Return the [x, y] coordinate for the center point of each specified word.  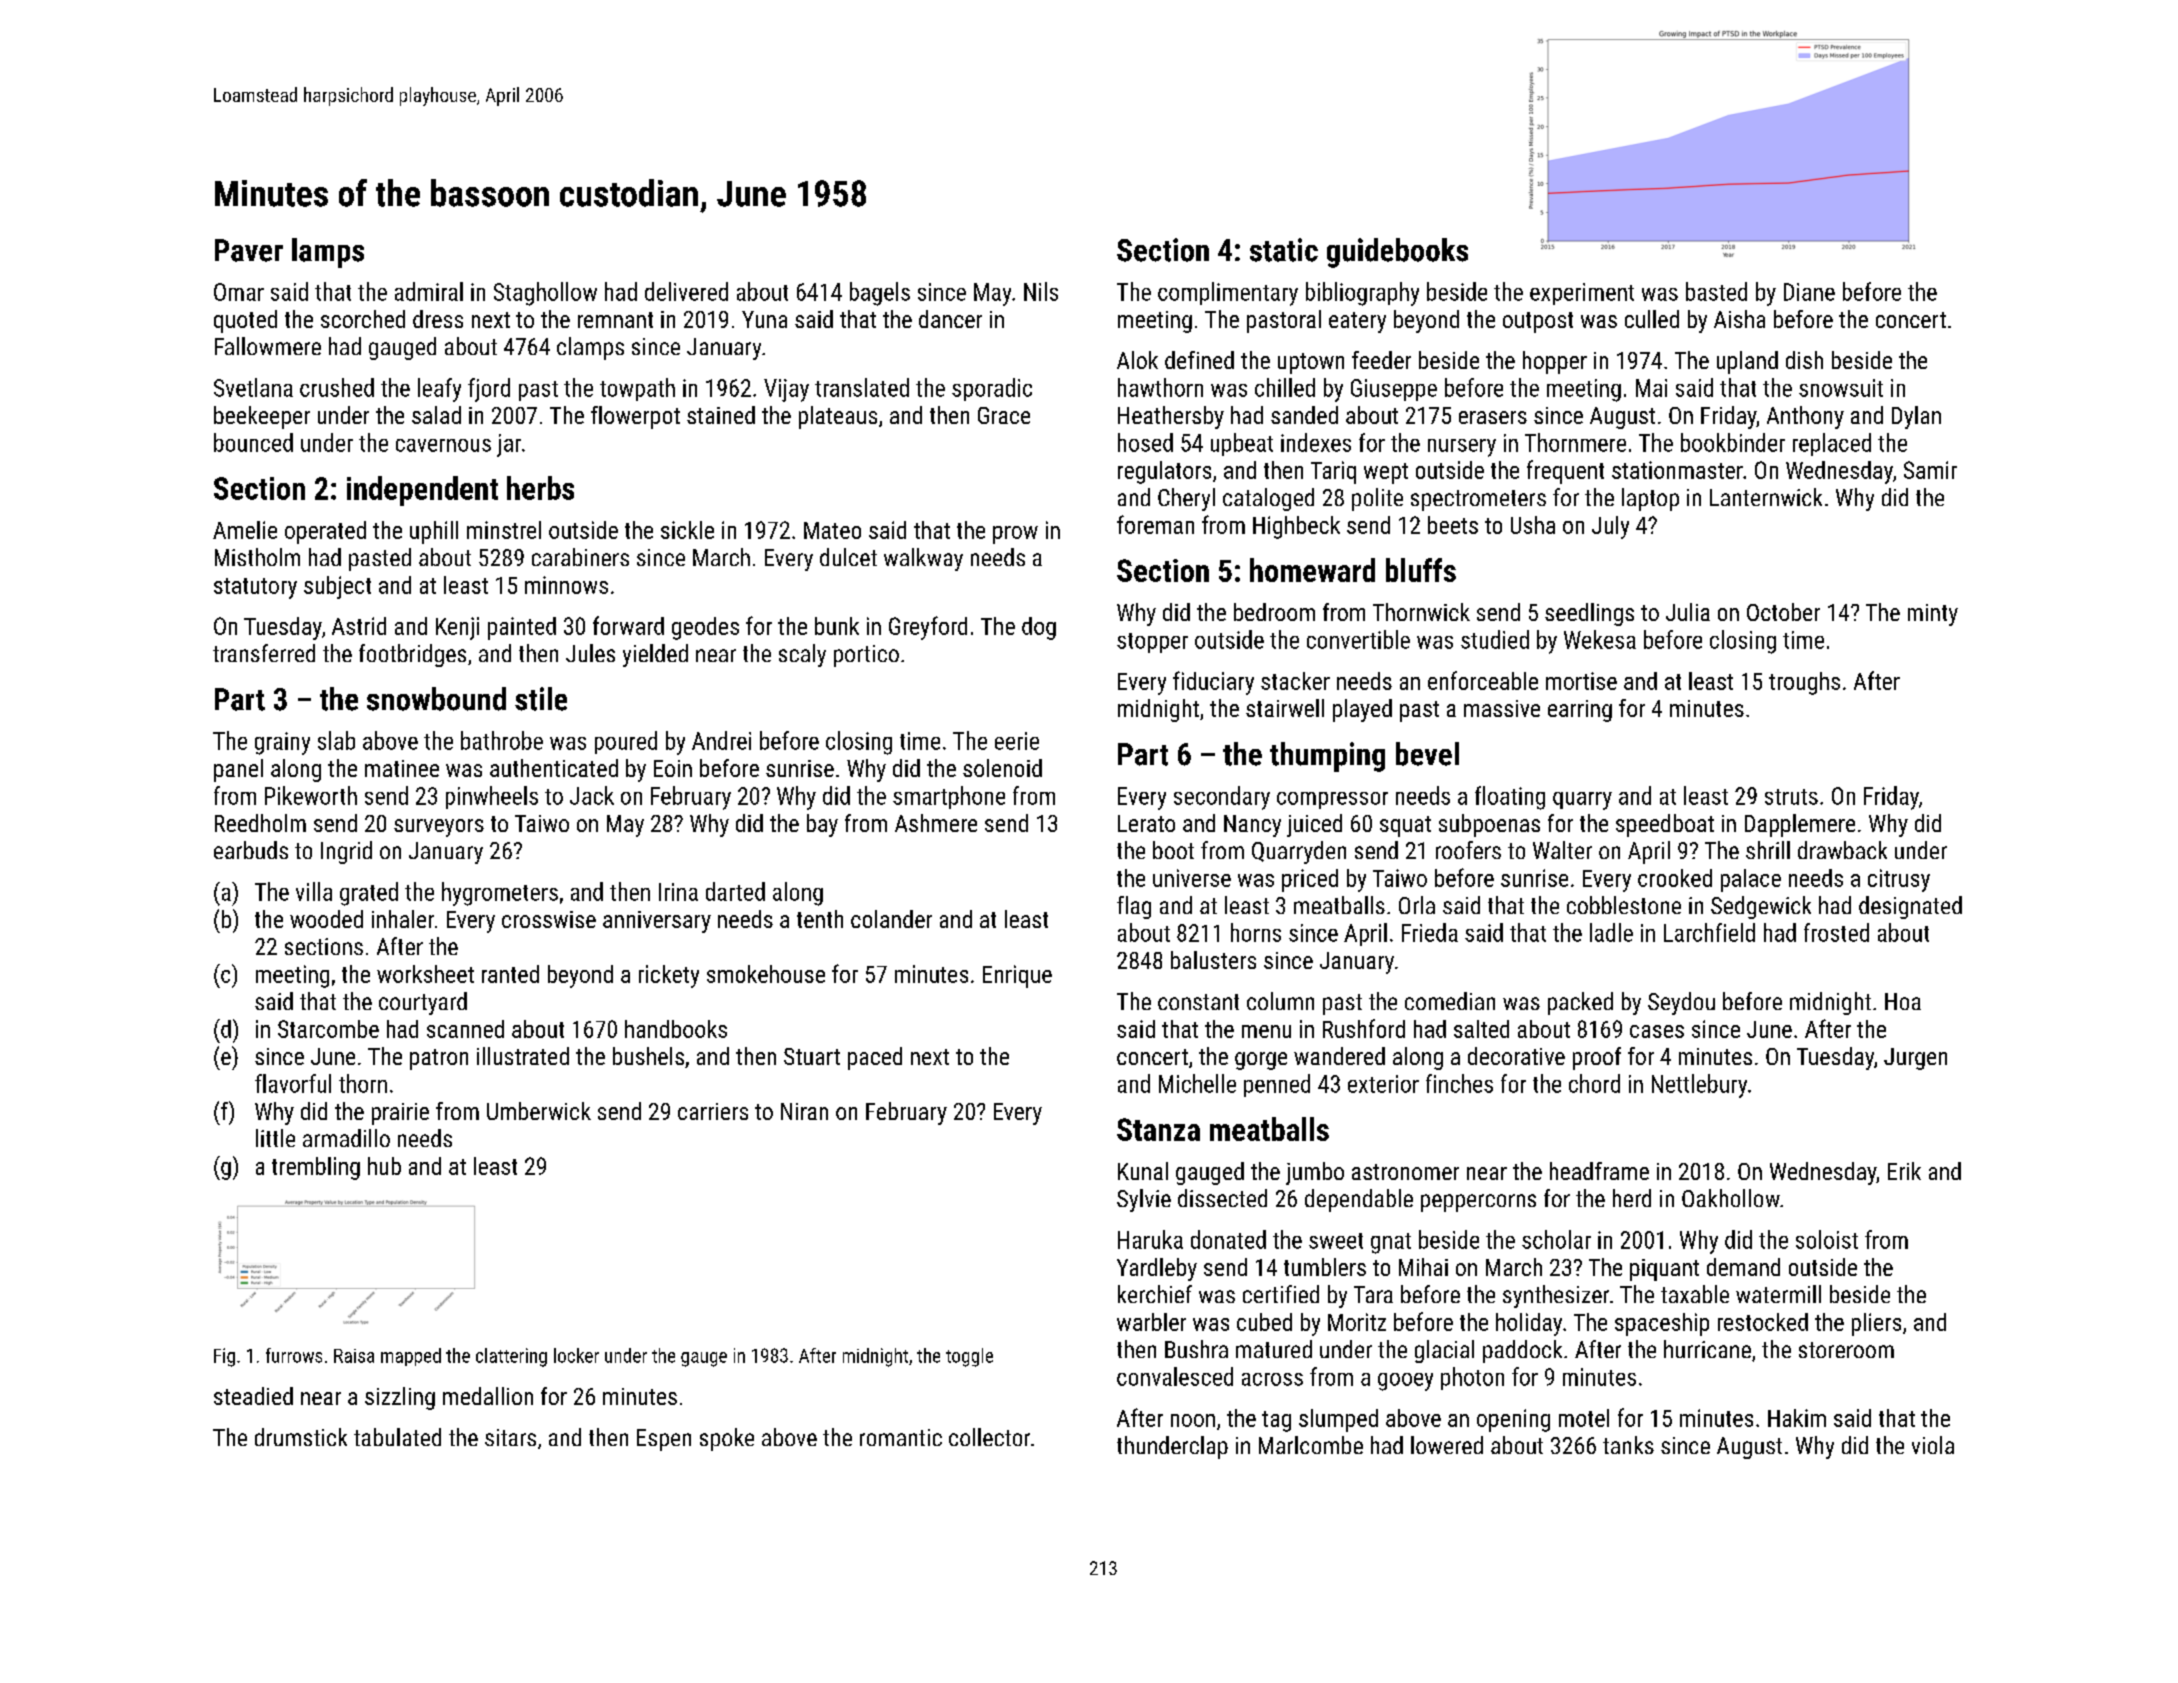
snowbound [436, 699]
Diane [1809, 292]
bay [822, 825]
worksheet [425, 974]
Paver [249, 250]
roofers [1468, 850]
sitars [510, 1437]
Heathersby [1171, 417]
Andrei [721, 740]
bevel [1427, 754]
